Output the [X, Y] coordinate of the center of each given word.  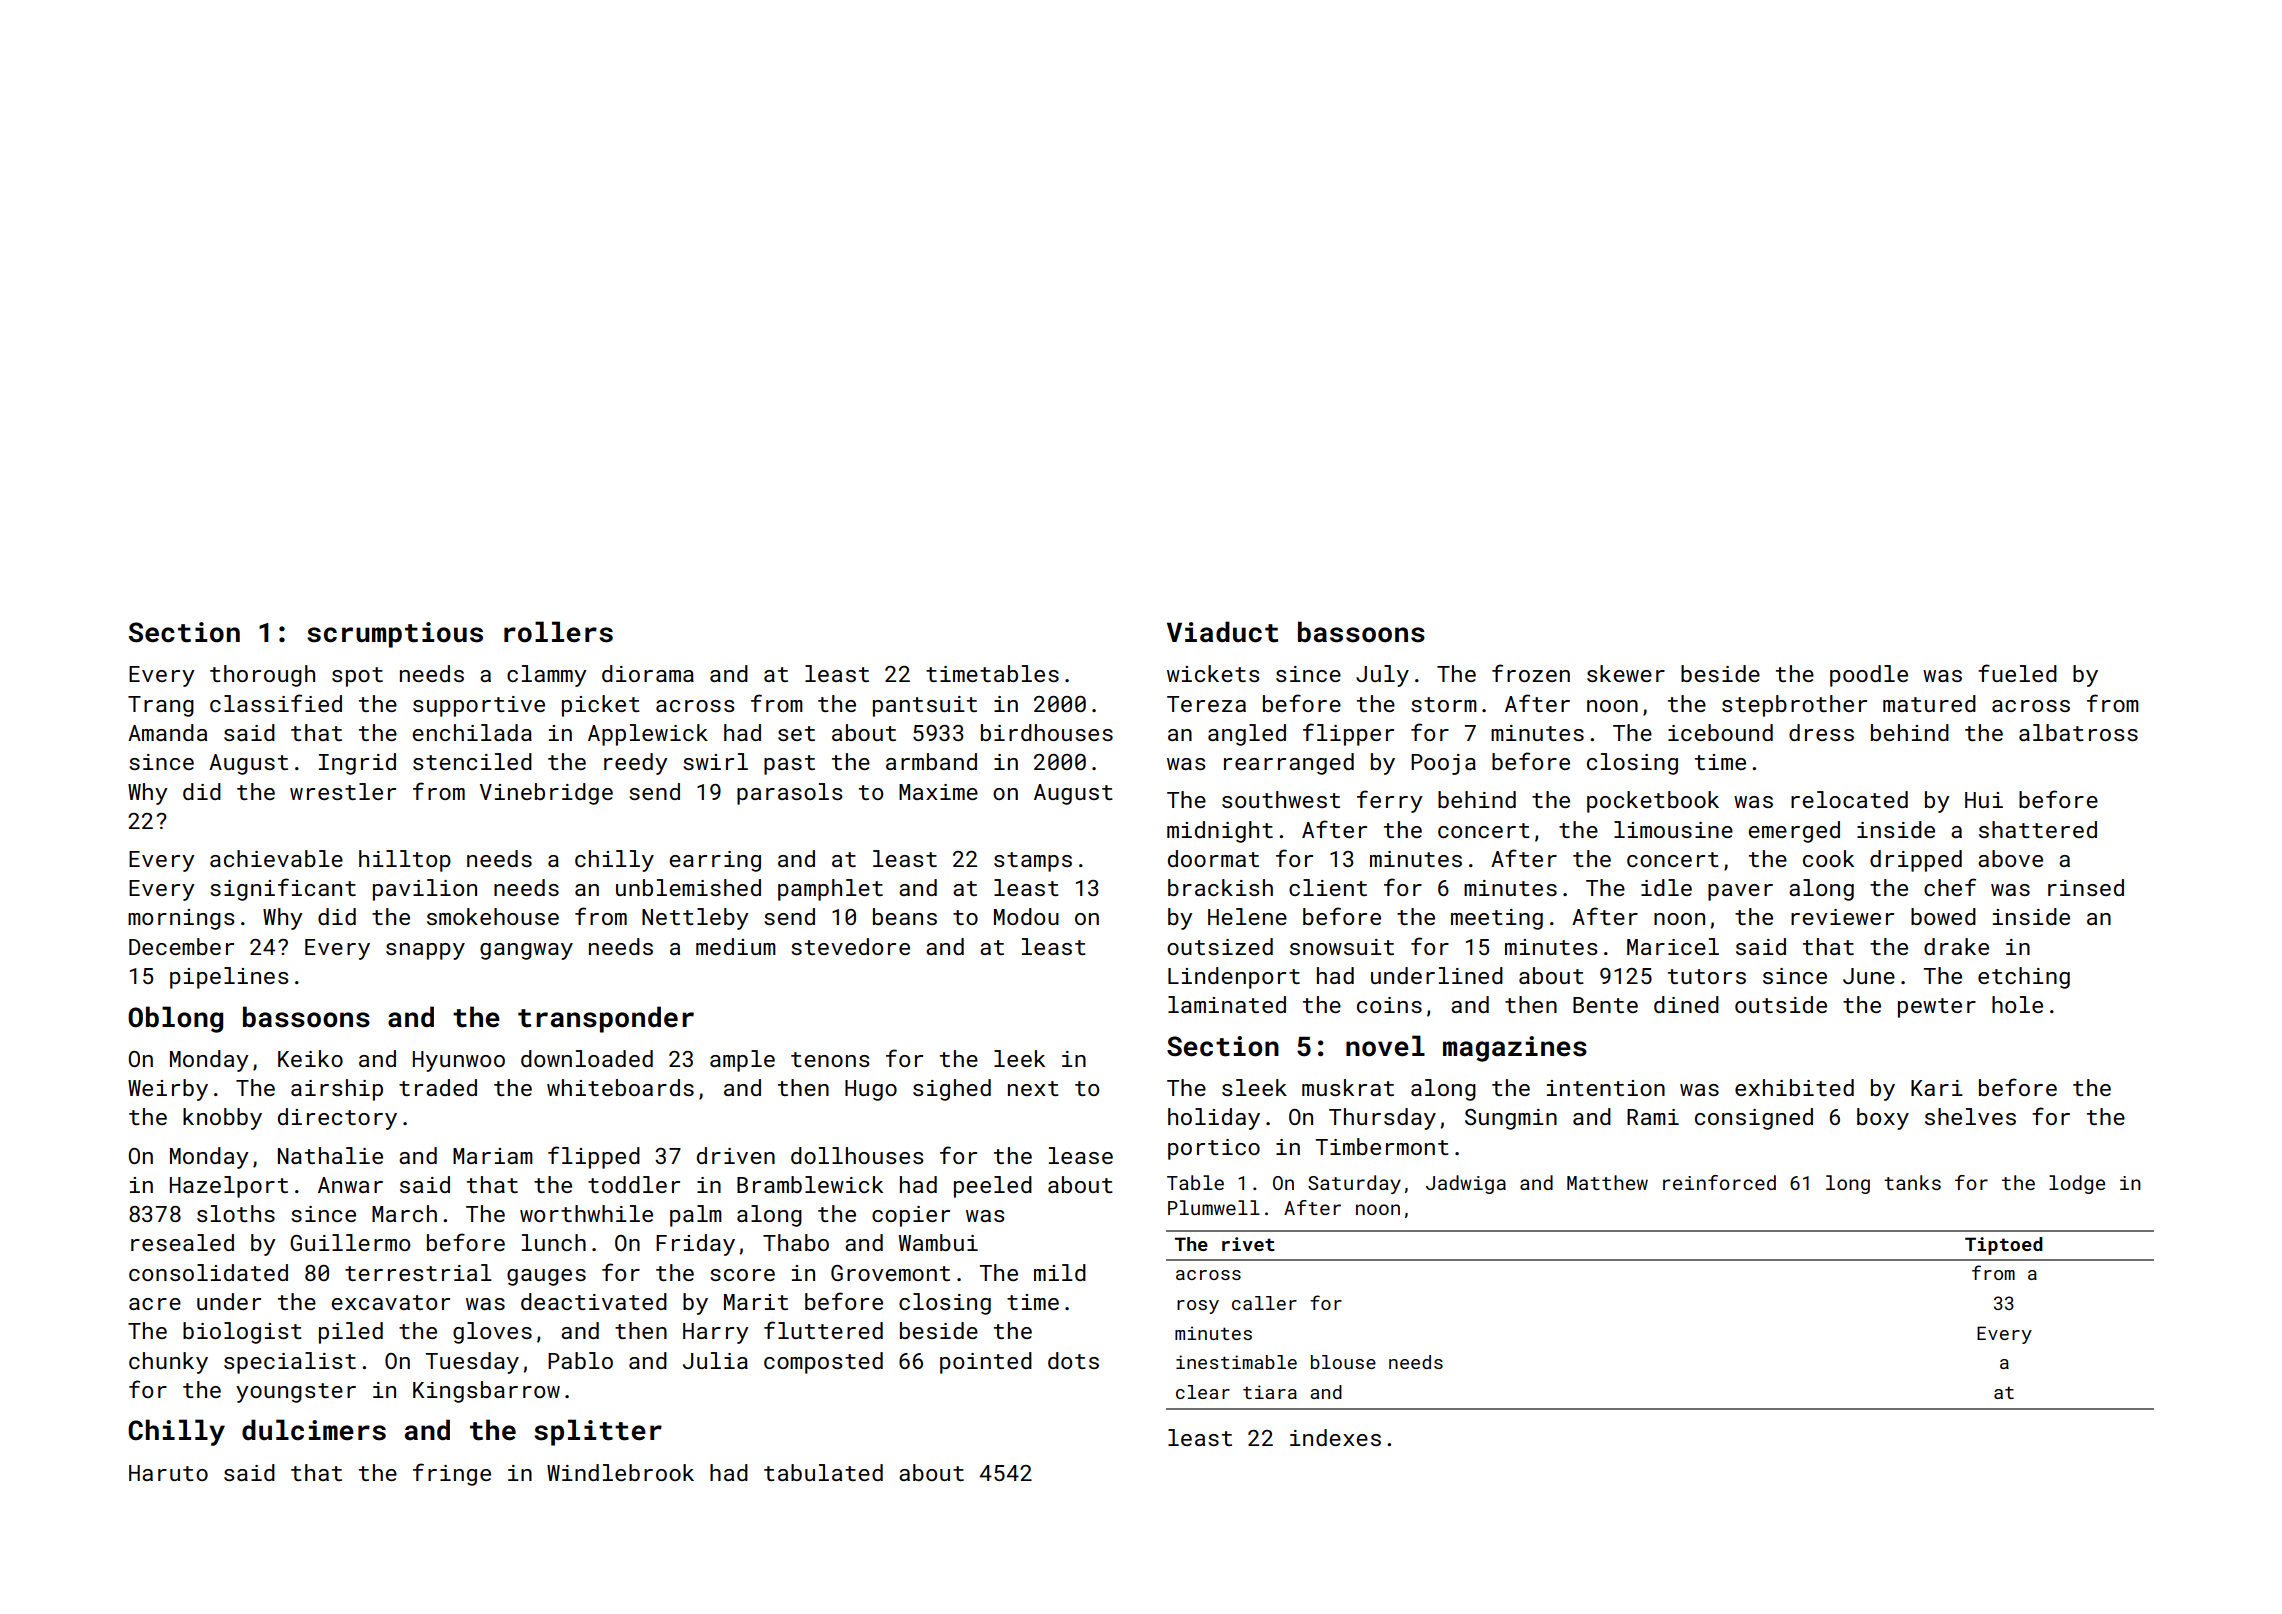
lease [1081, 1155]
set [796, 733]
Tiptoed [2004, 1246]
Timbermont [1382, 1146]
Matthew [1607, 1182]
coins [1389, 1005]
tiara [1270, 1392]
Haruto [168, 1473]
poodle [1869, 676]
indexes [1335, 1437]
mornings [181, 919]
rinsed [2086, 887]
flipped [594, 1157]
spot [357, 677]
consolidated [208, 1272]
